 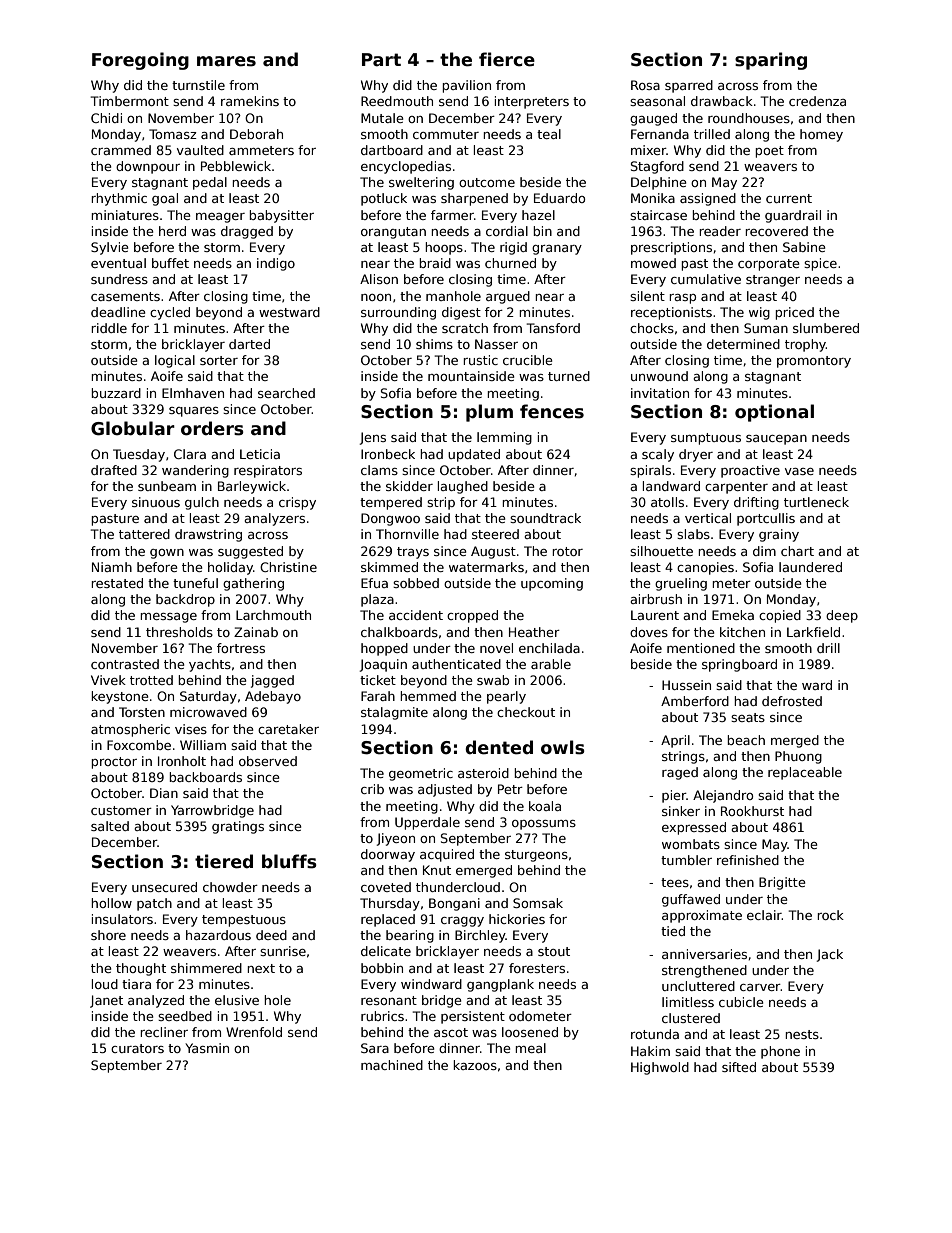 I want to click on turnstile, so click(x=198, y=85).
